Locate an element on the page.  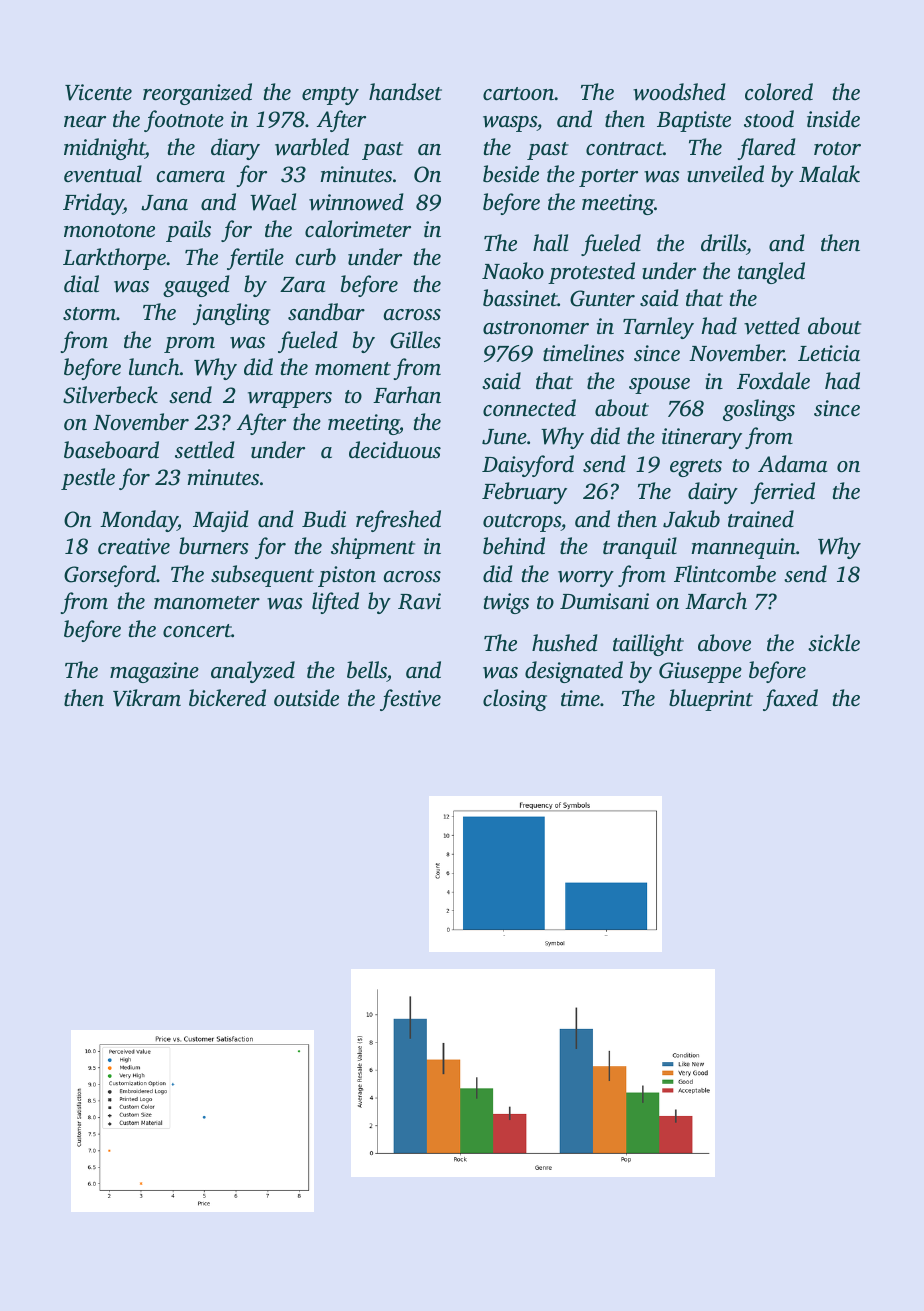
empty is located at coordinates (330, 96).
